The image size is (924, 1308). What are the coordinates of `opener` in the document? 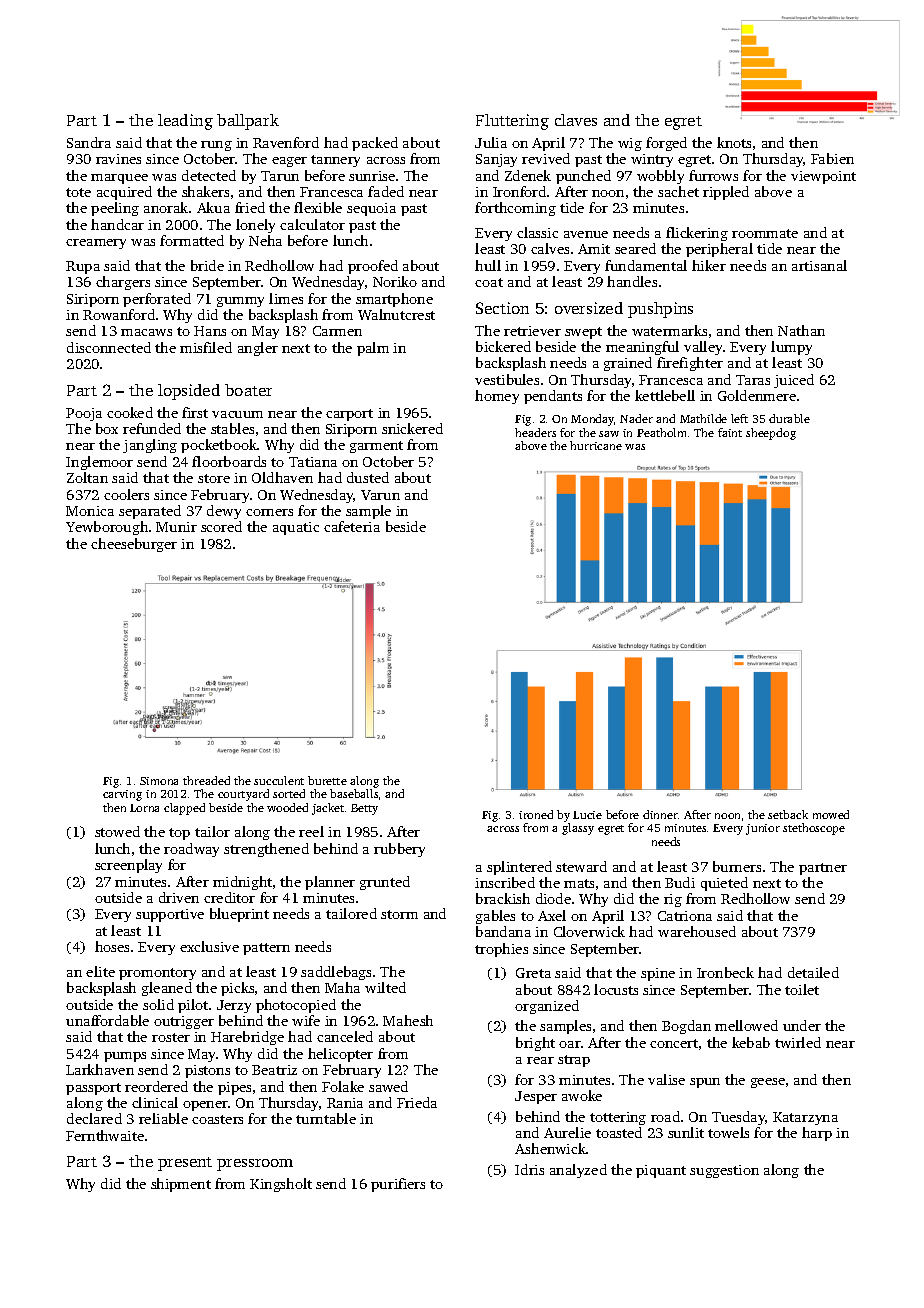 It's located at (205, 1106).
